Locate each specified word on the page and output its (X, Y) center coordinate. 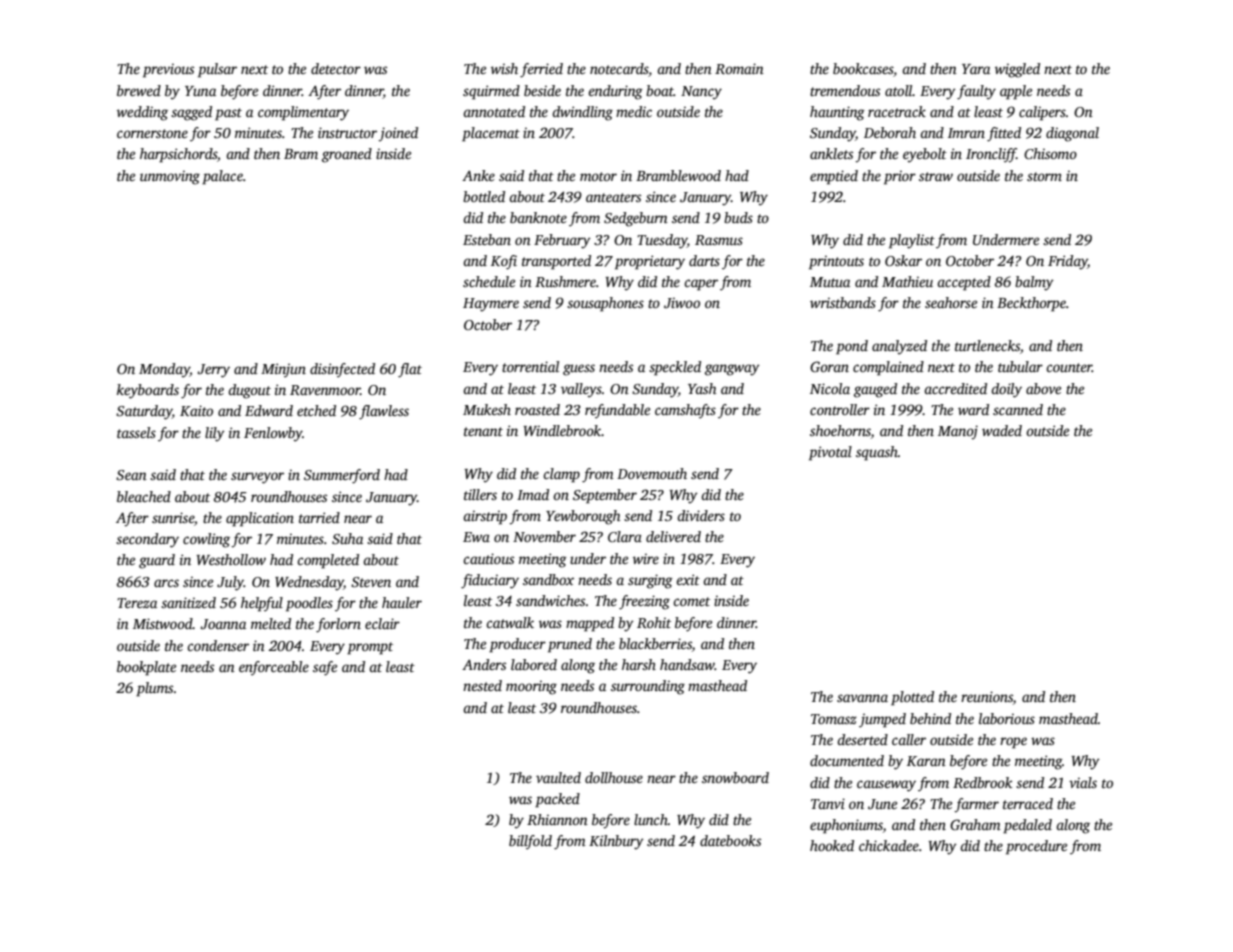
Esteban (487, 239)
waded (1002, 430)
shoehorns (840, 432)
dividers (701, 515)
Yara (976, 69)
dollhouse (614, 777)
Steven (371, 582)
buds (738, 217)
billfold (530, 842)
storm (1044, 176)
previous (168, 71)
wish (504, 68)
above (1043, 388)
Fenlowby (273, 434)
